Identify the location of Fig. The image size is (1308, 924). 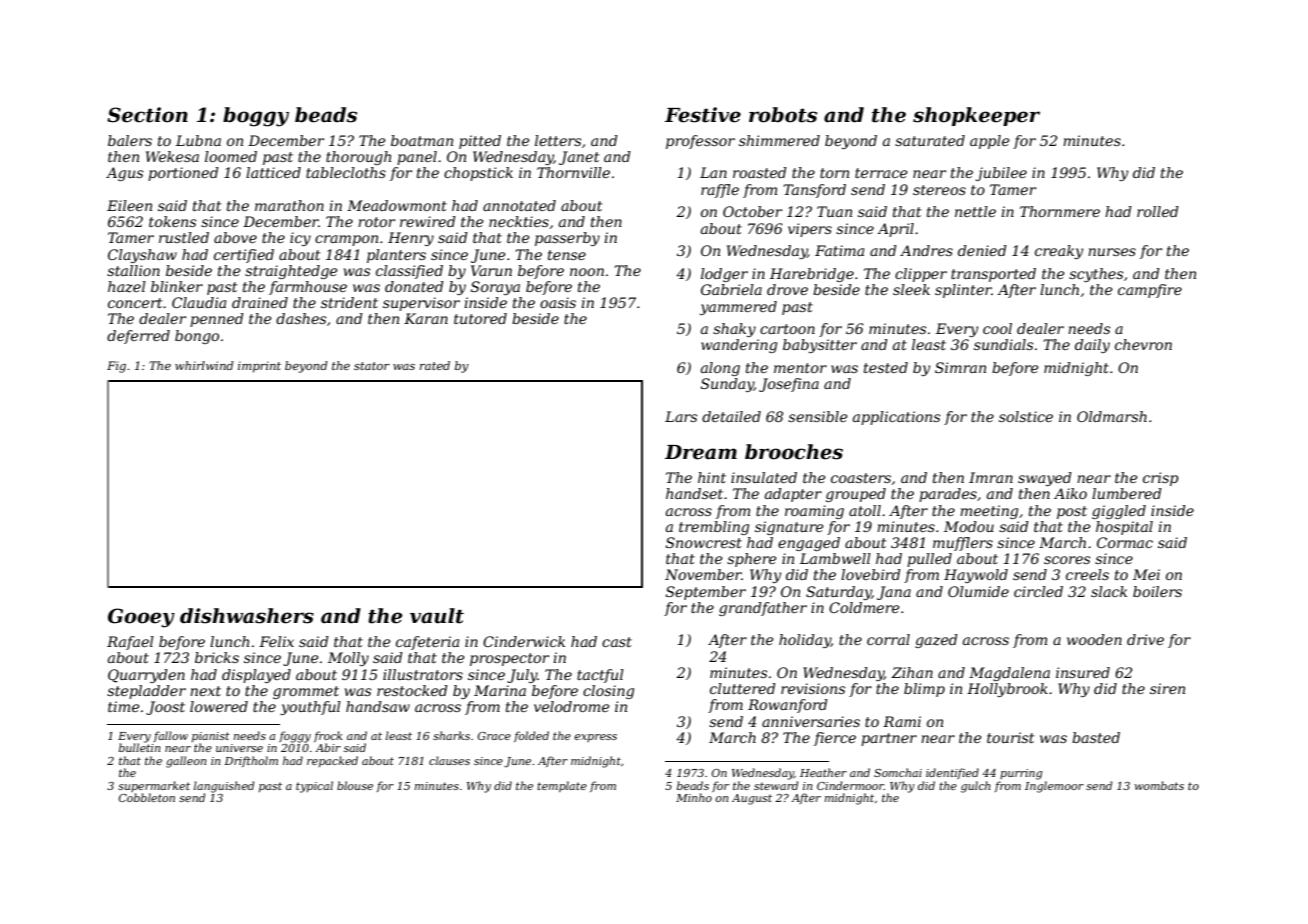
(116, 367).
